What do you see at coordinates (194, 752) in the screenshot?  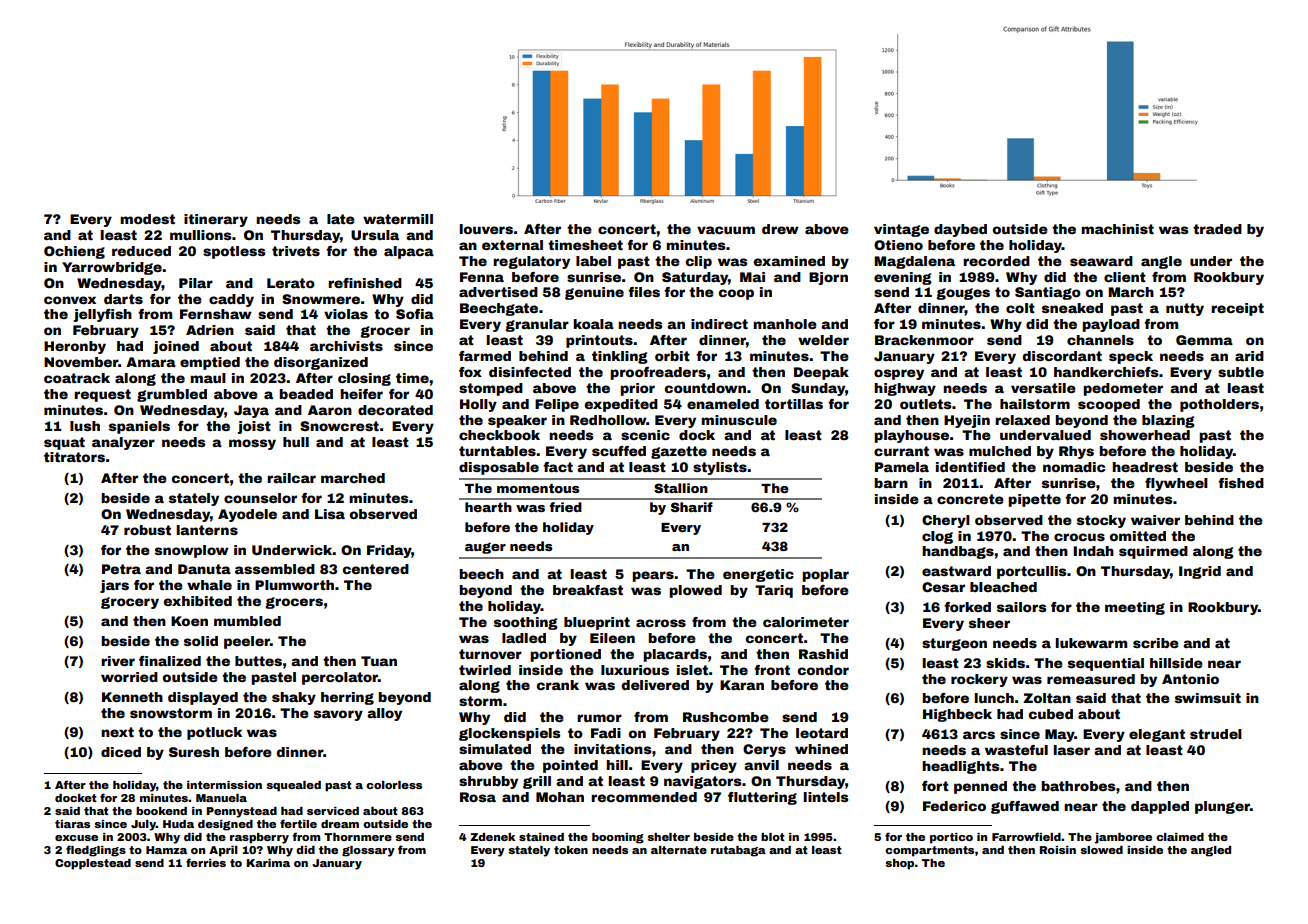 I see `Suresh` at bounding box center [194, 752].
